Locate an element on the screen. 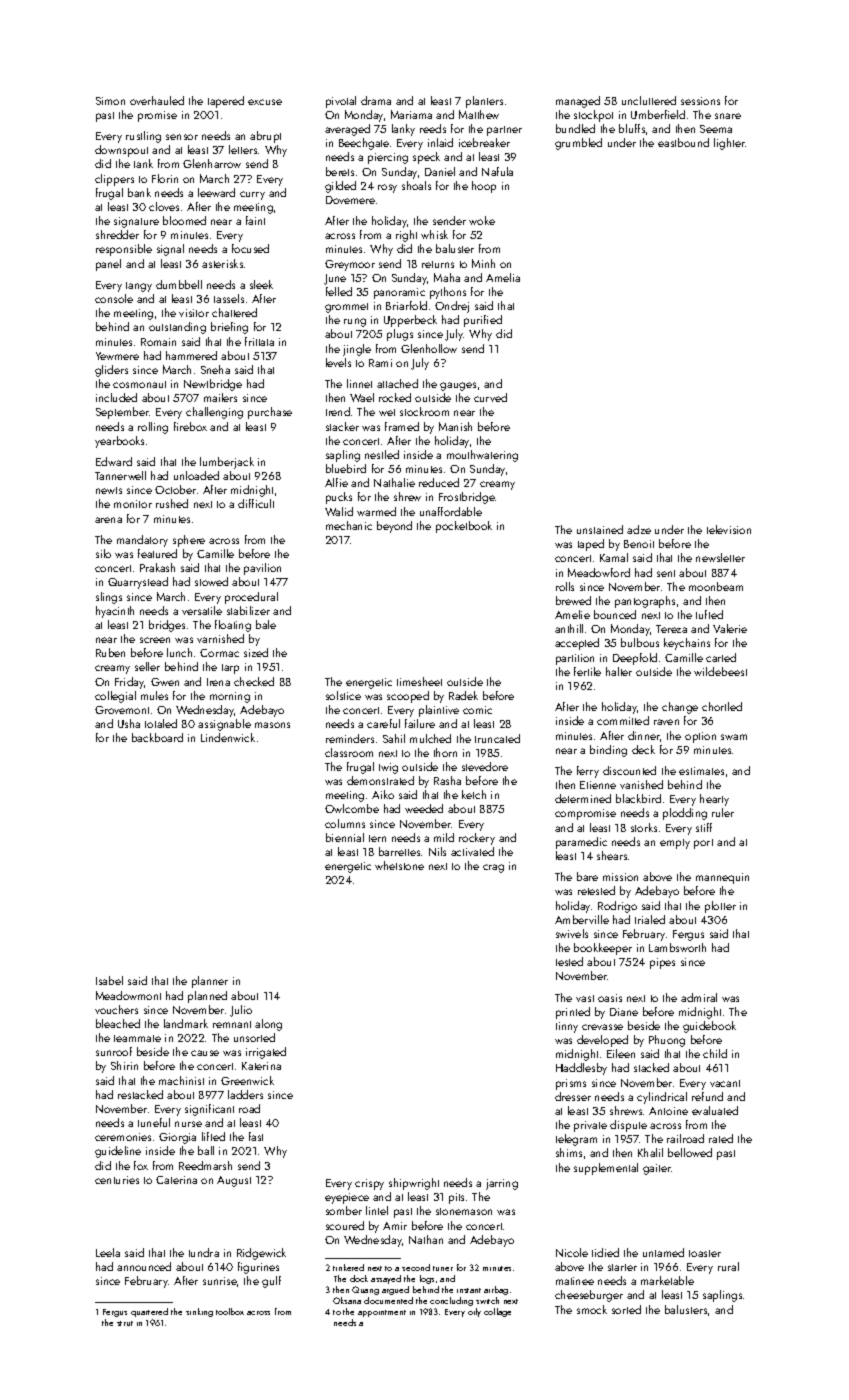 Image resolution: width=849 pixels, height=1400 pixels. sessions is located at coordinates (700, 101).
